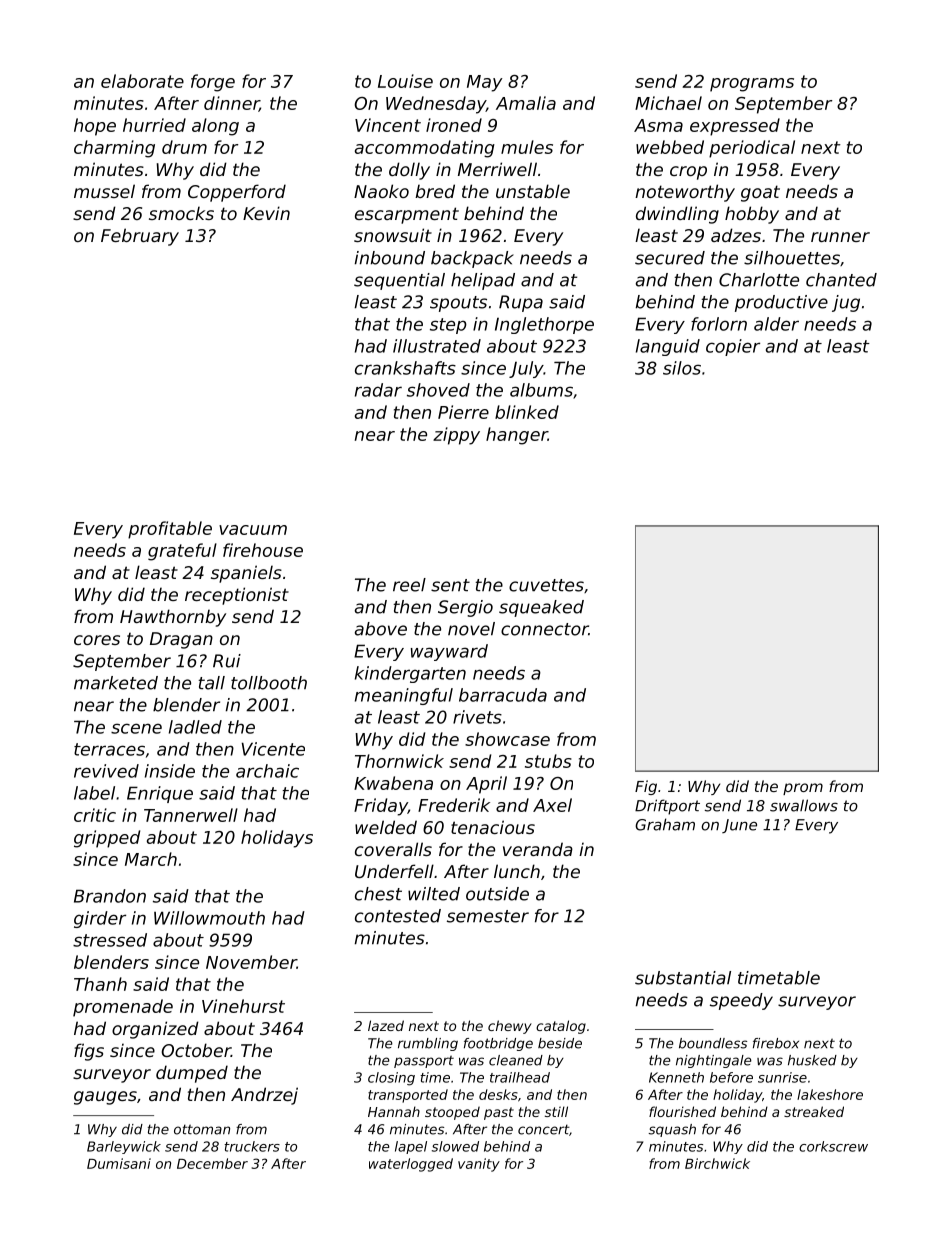  I want to click on swallows, so click(804, 805).
